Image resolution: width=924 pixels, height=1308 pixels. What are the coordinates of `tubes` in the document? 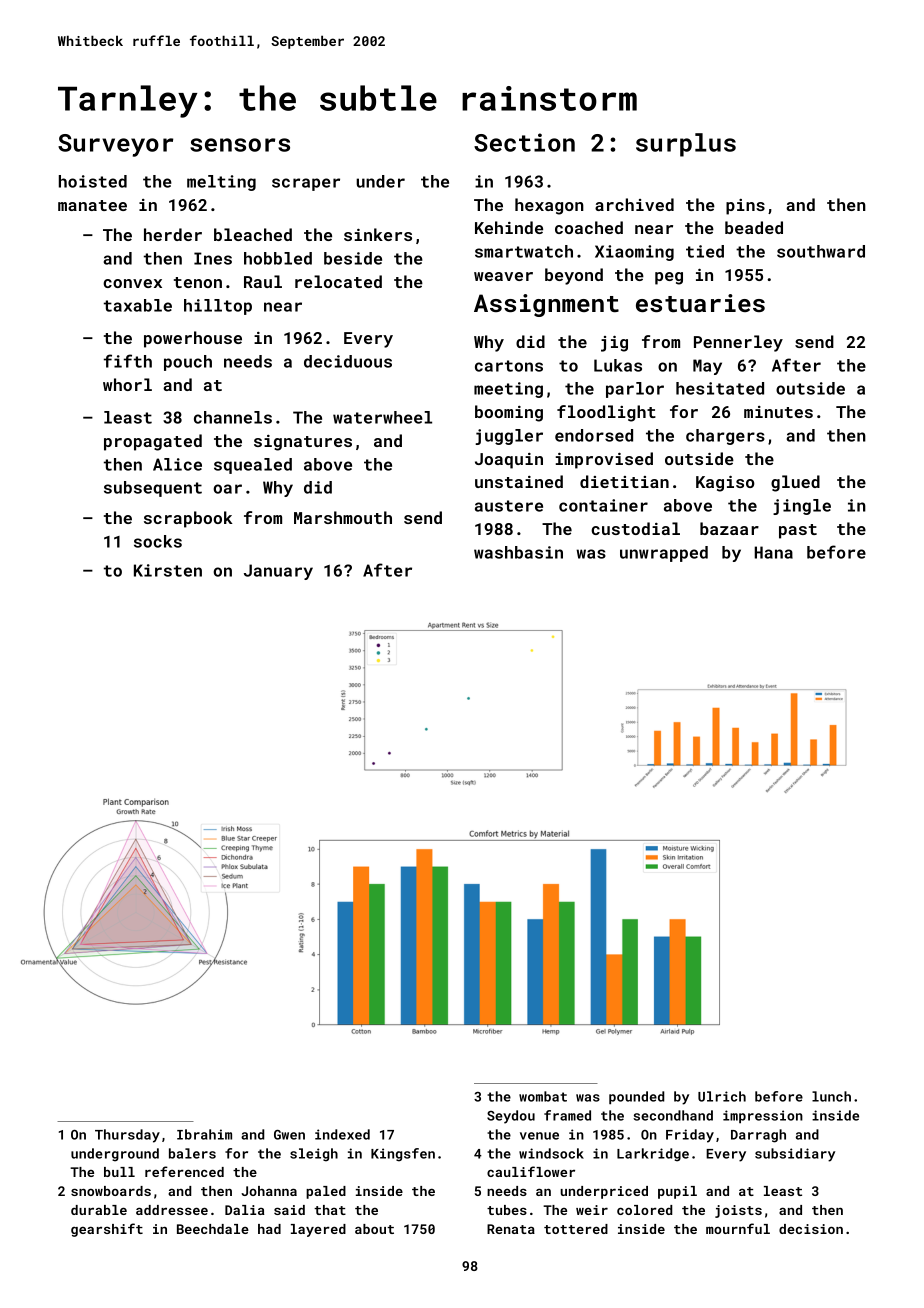 It's located at (507, 1210).
